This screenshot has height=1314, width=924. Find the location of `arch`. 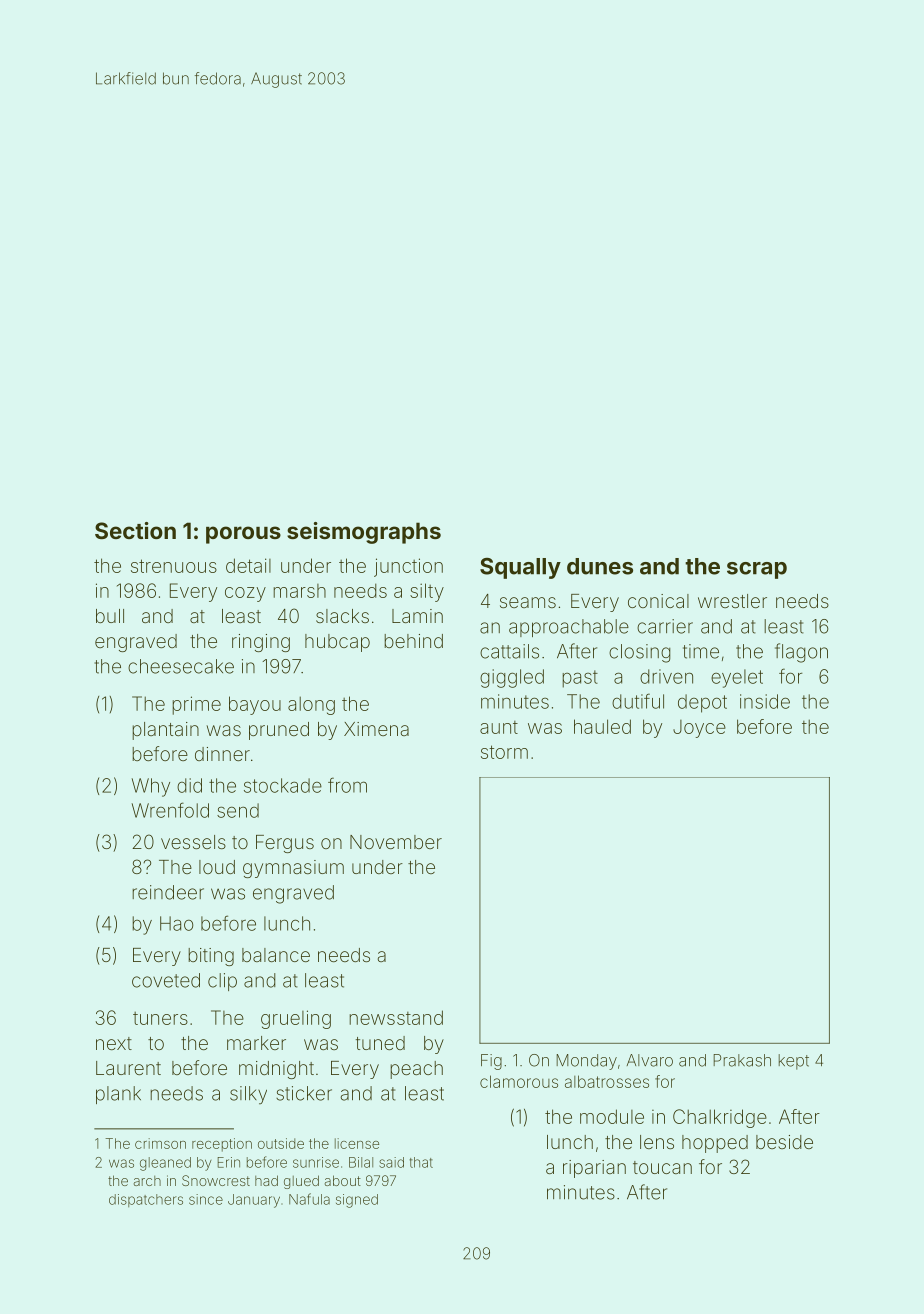

arch is located at coordinates (147, 1181).
